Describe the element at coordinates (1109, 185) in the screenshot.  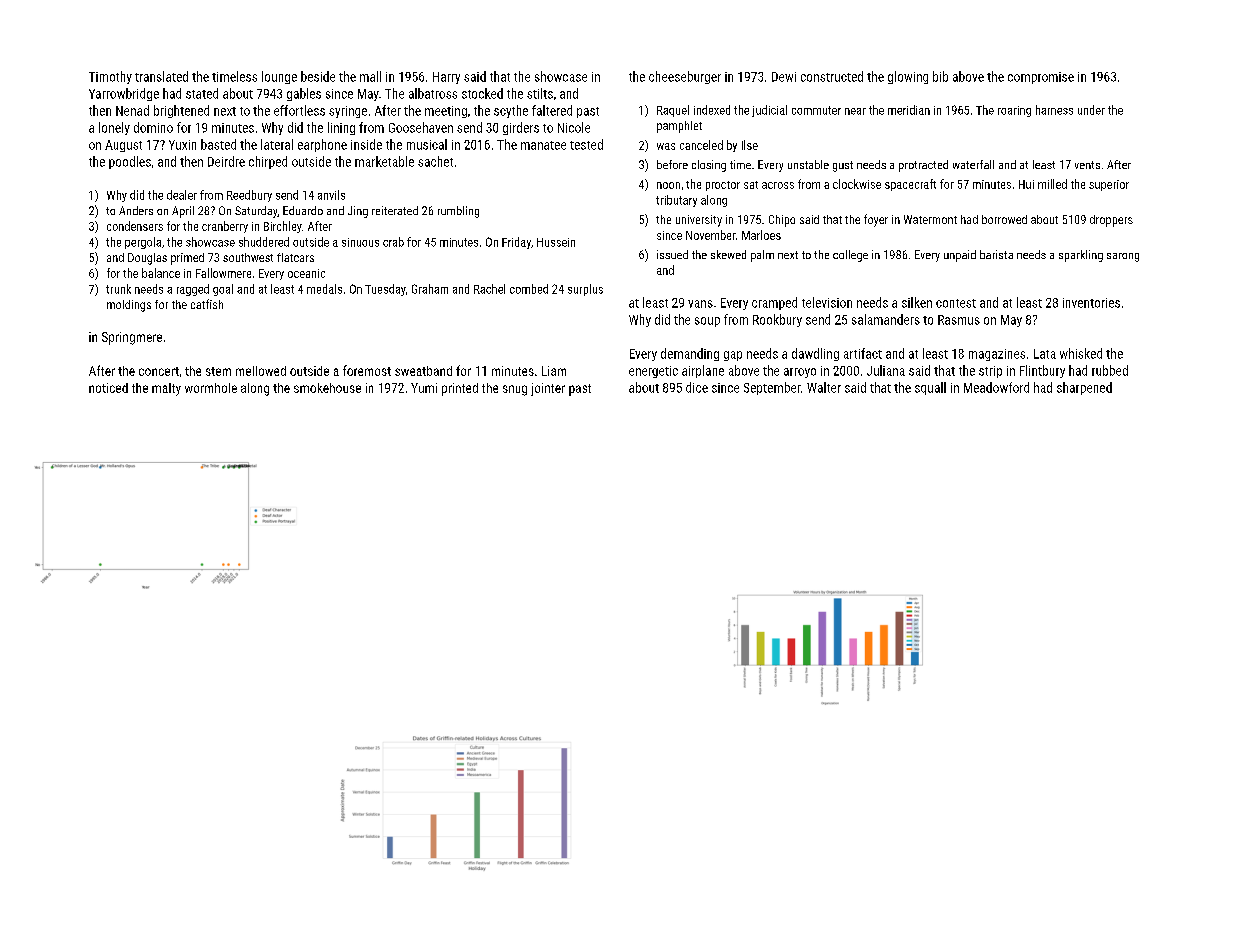
I see `superior` at that location.
